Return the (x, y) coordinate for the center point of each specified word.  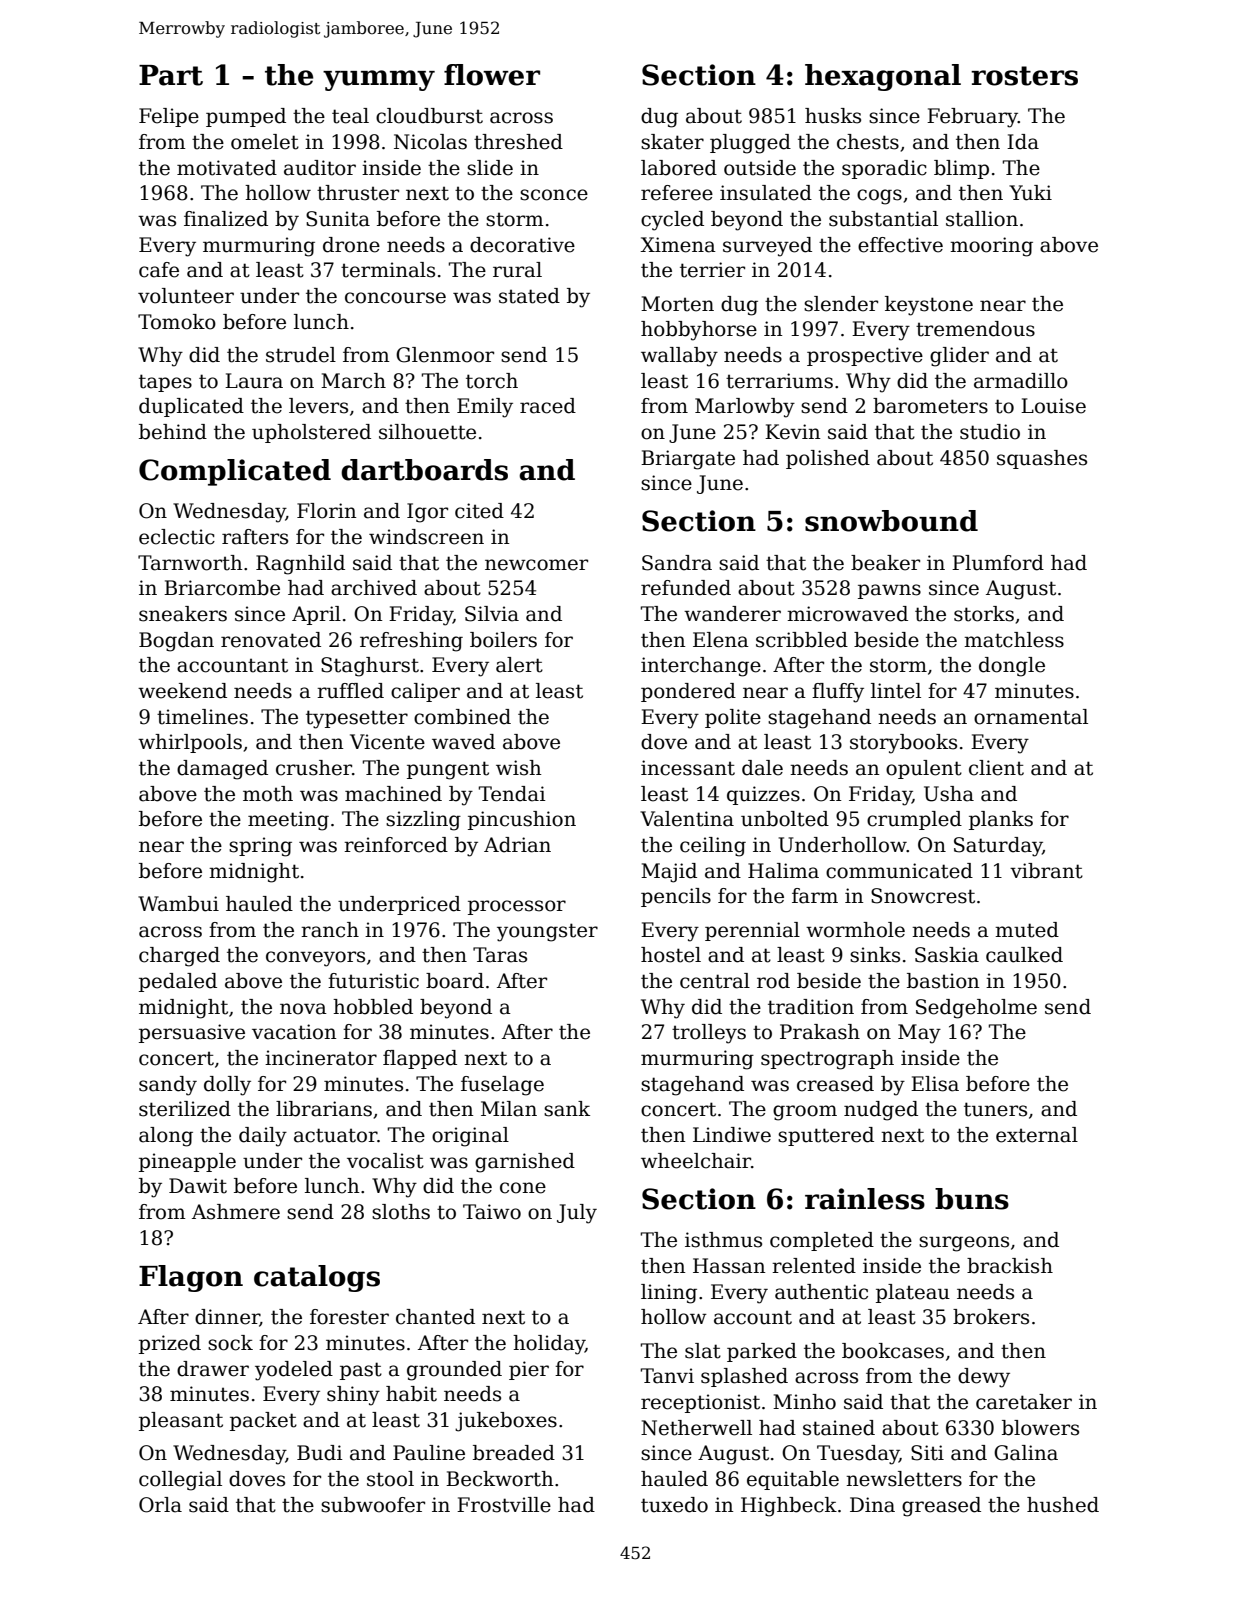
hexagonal (883, 77)
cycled (672, 221)
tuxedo (674, 1505)
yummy (379, 80)
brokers (991, 1317)
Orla (160, 1505)
